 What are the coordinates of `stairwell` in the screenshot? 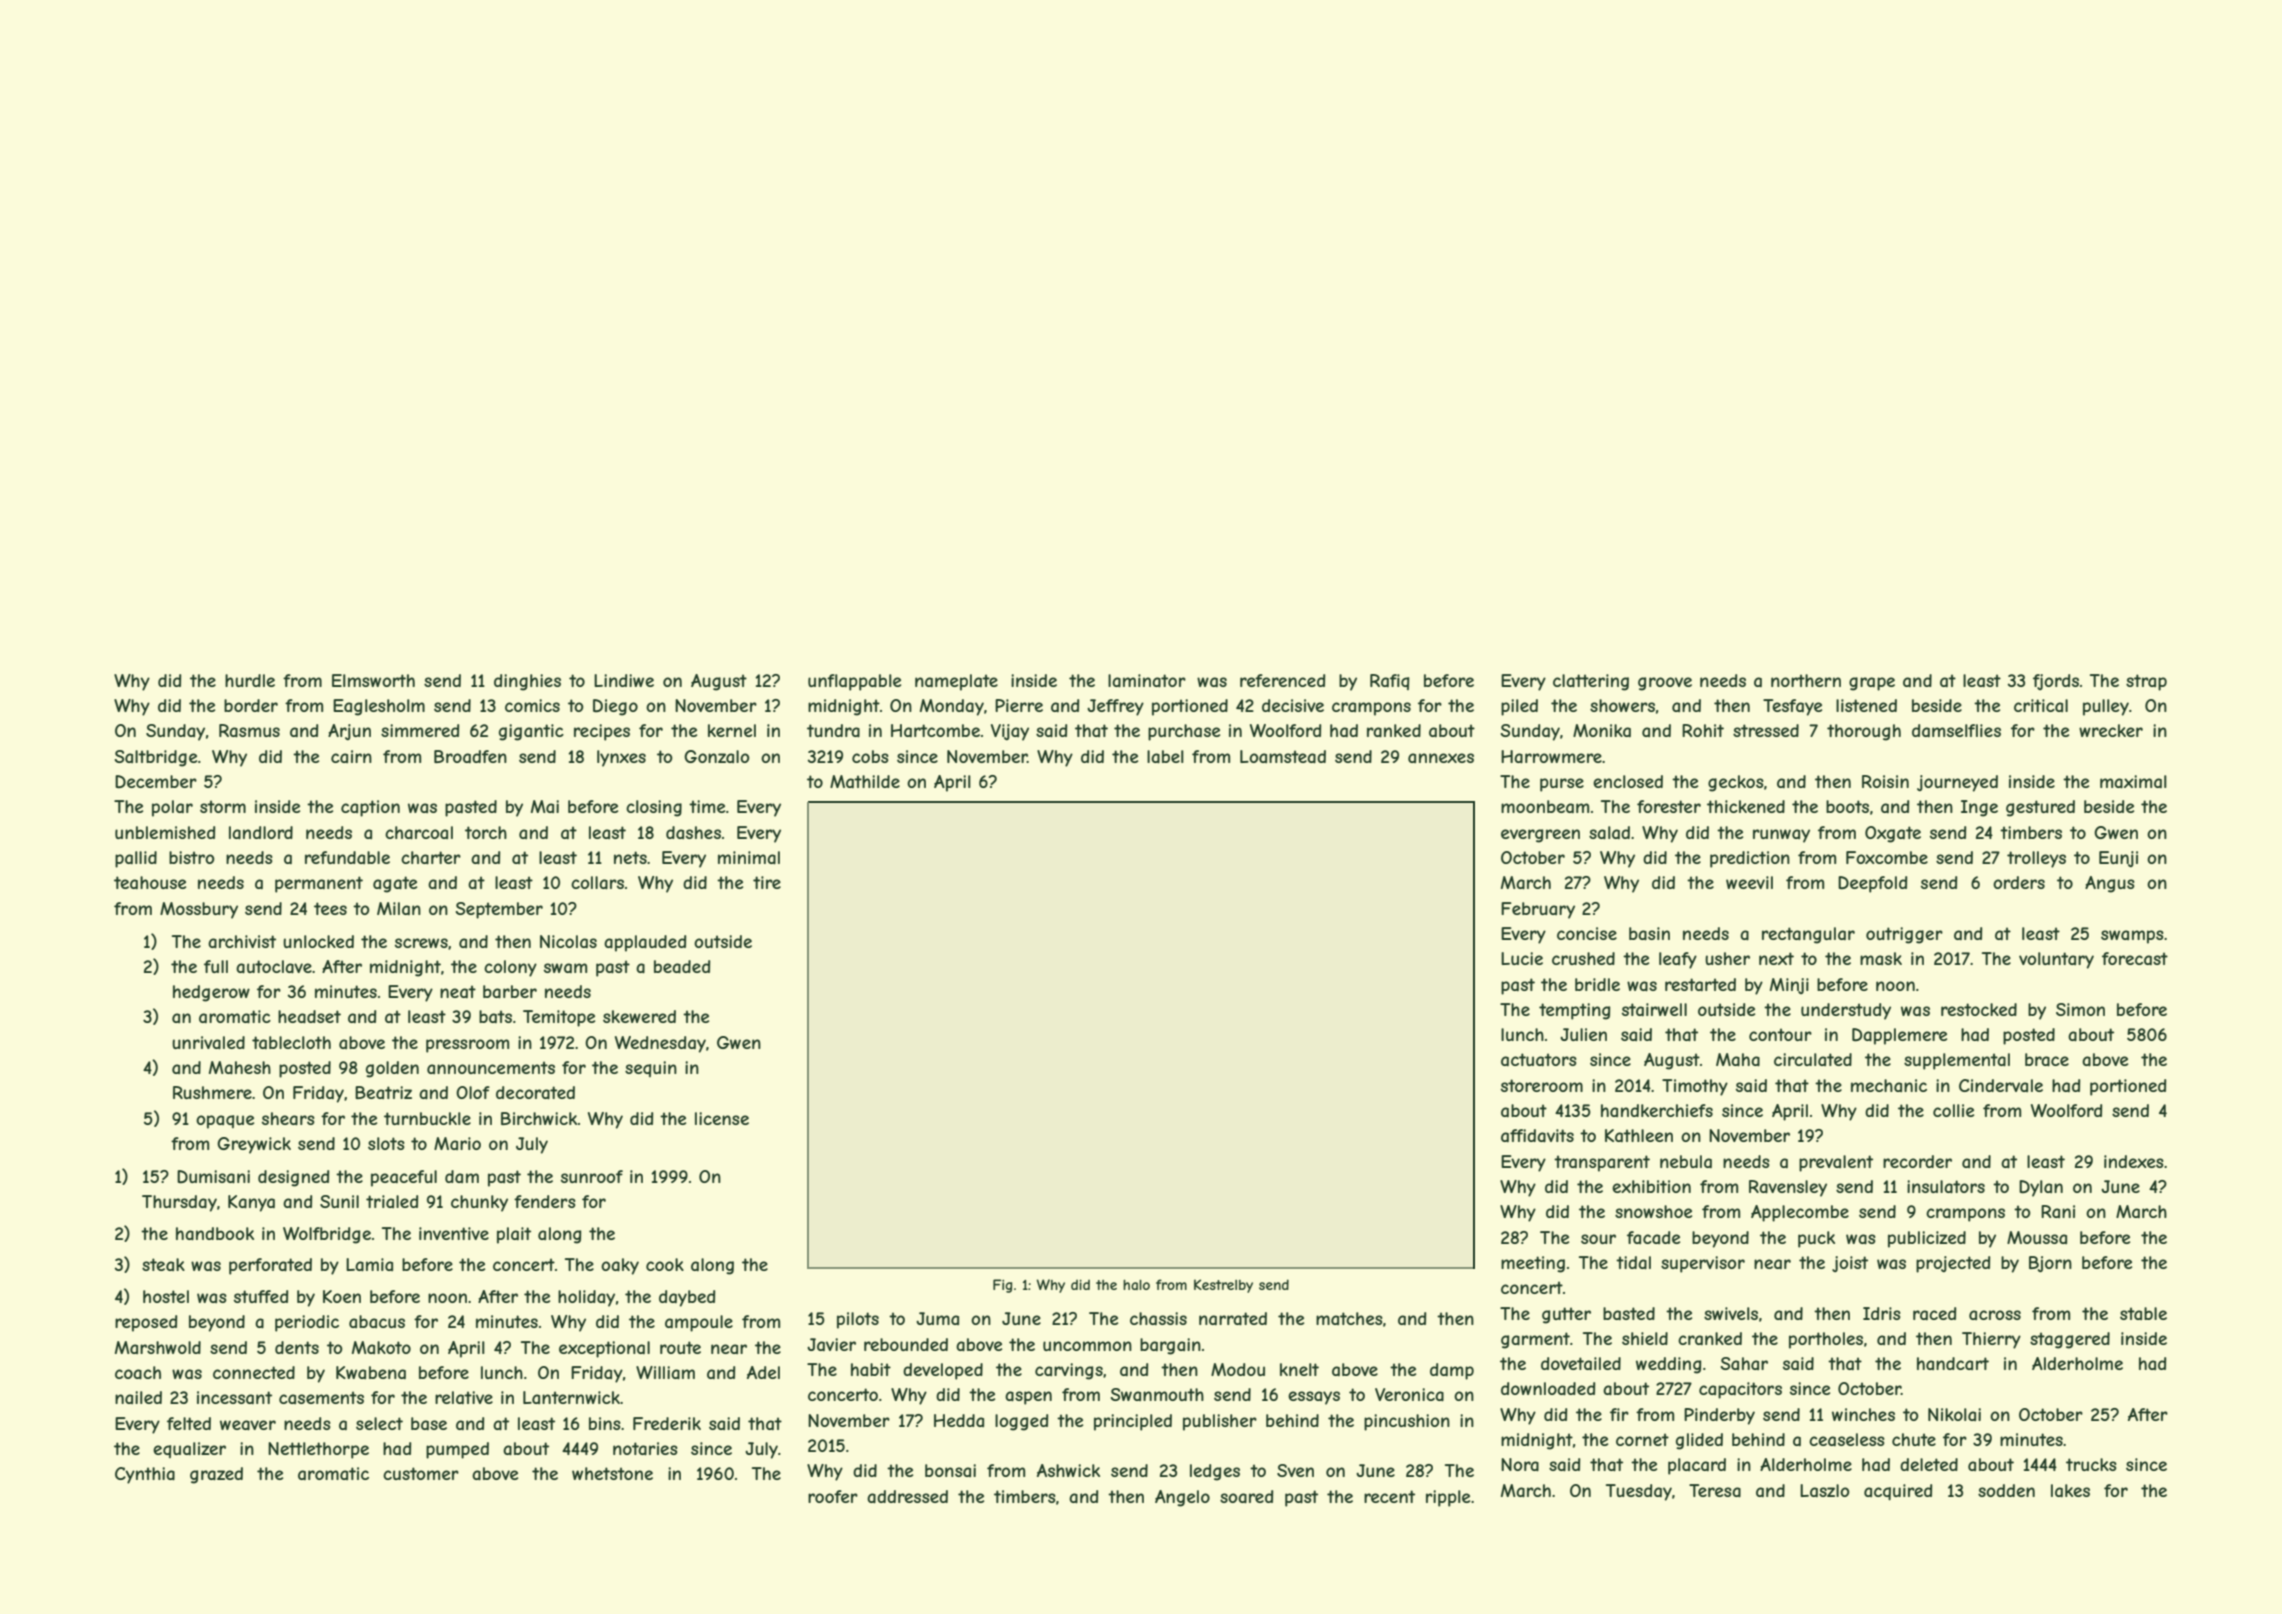 It's located at (1654, 1009).
